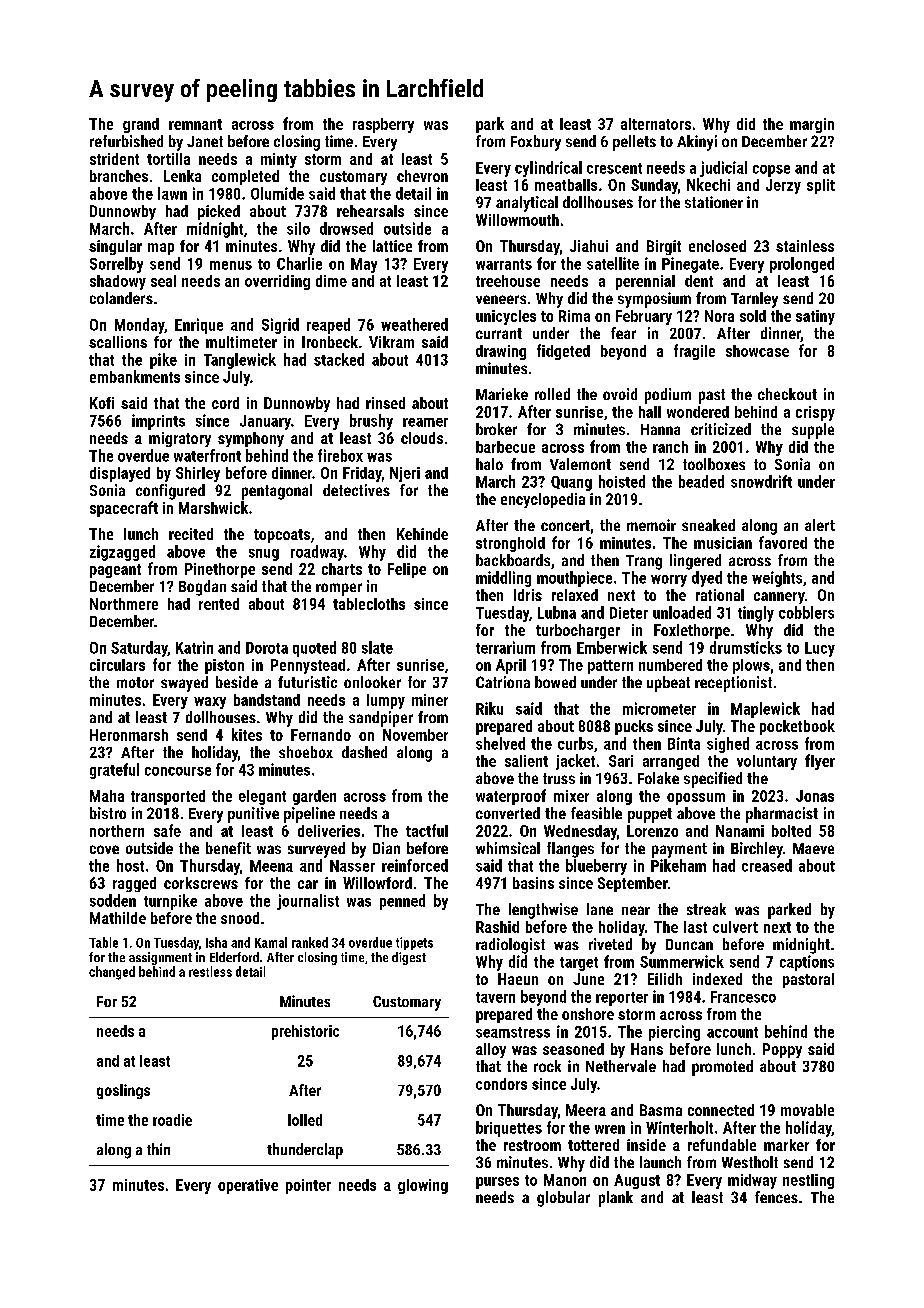 The width and height of the screenshot is (924, 1308). I want to click on goslings, so click(123, 1091).
